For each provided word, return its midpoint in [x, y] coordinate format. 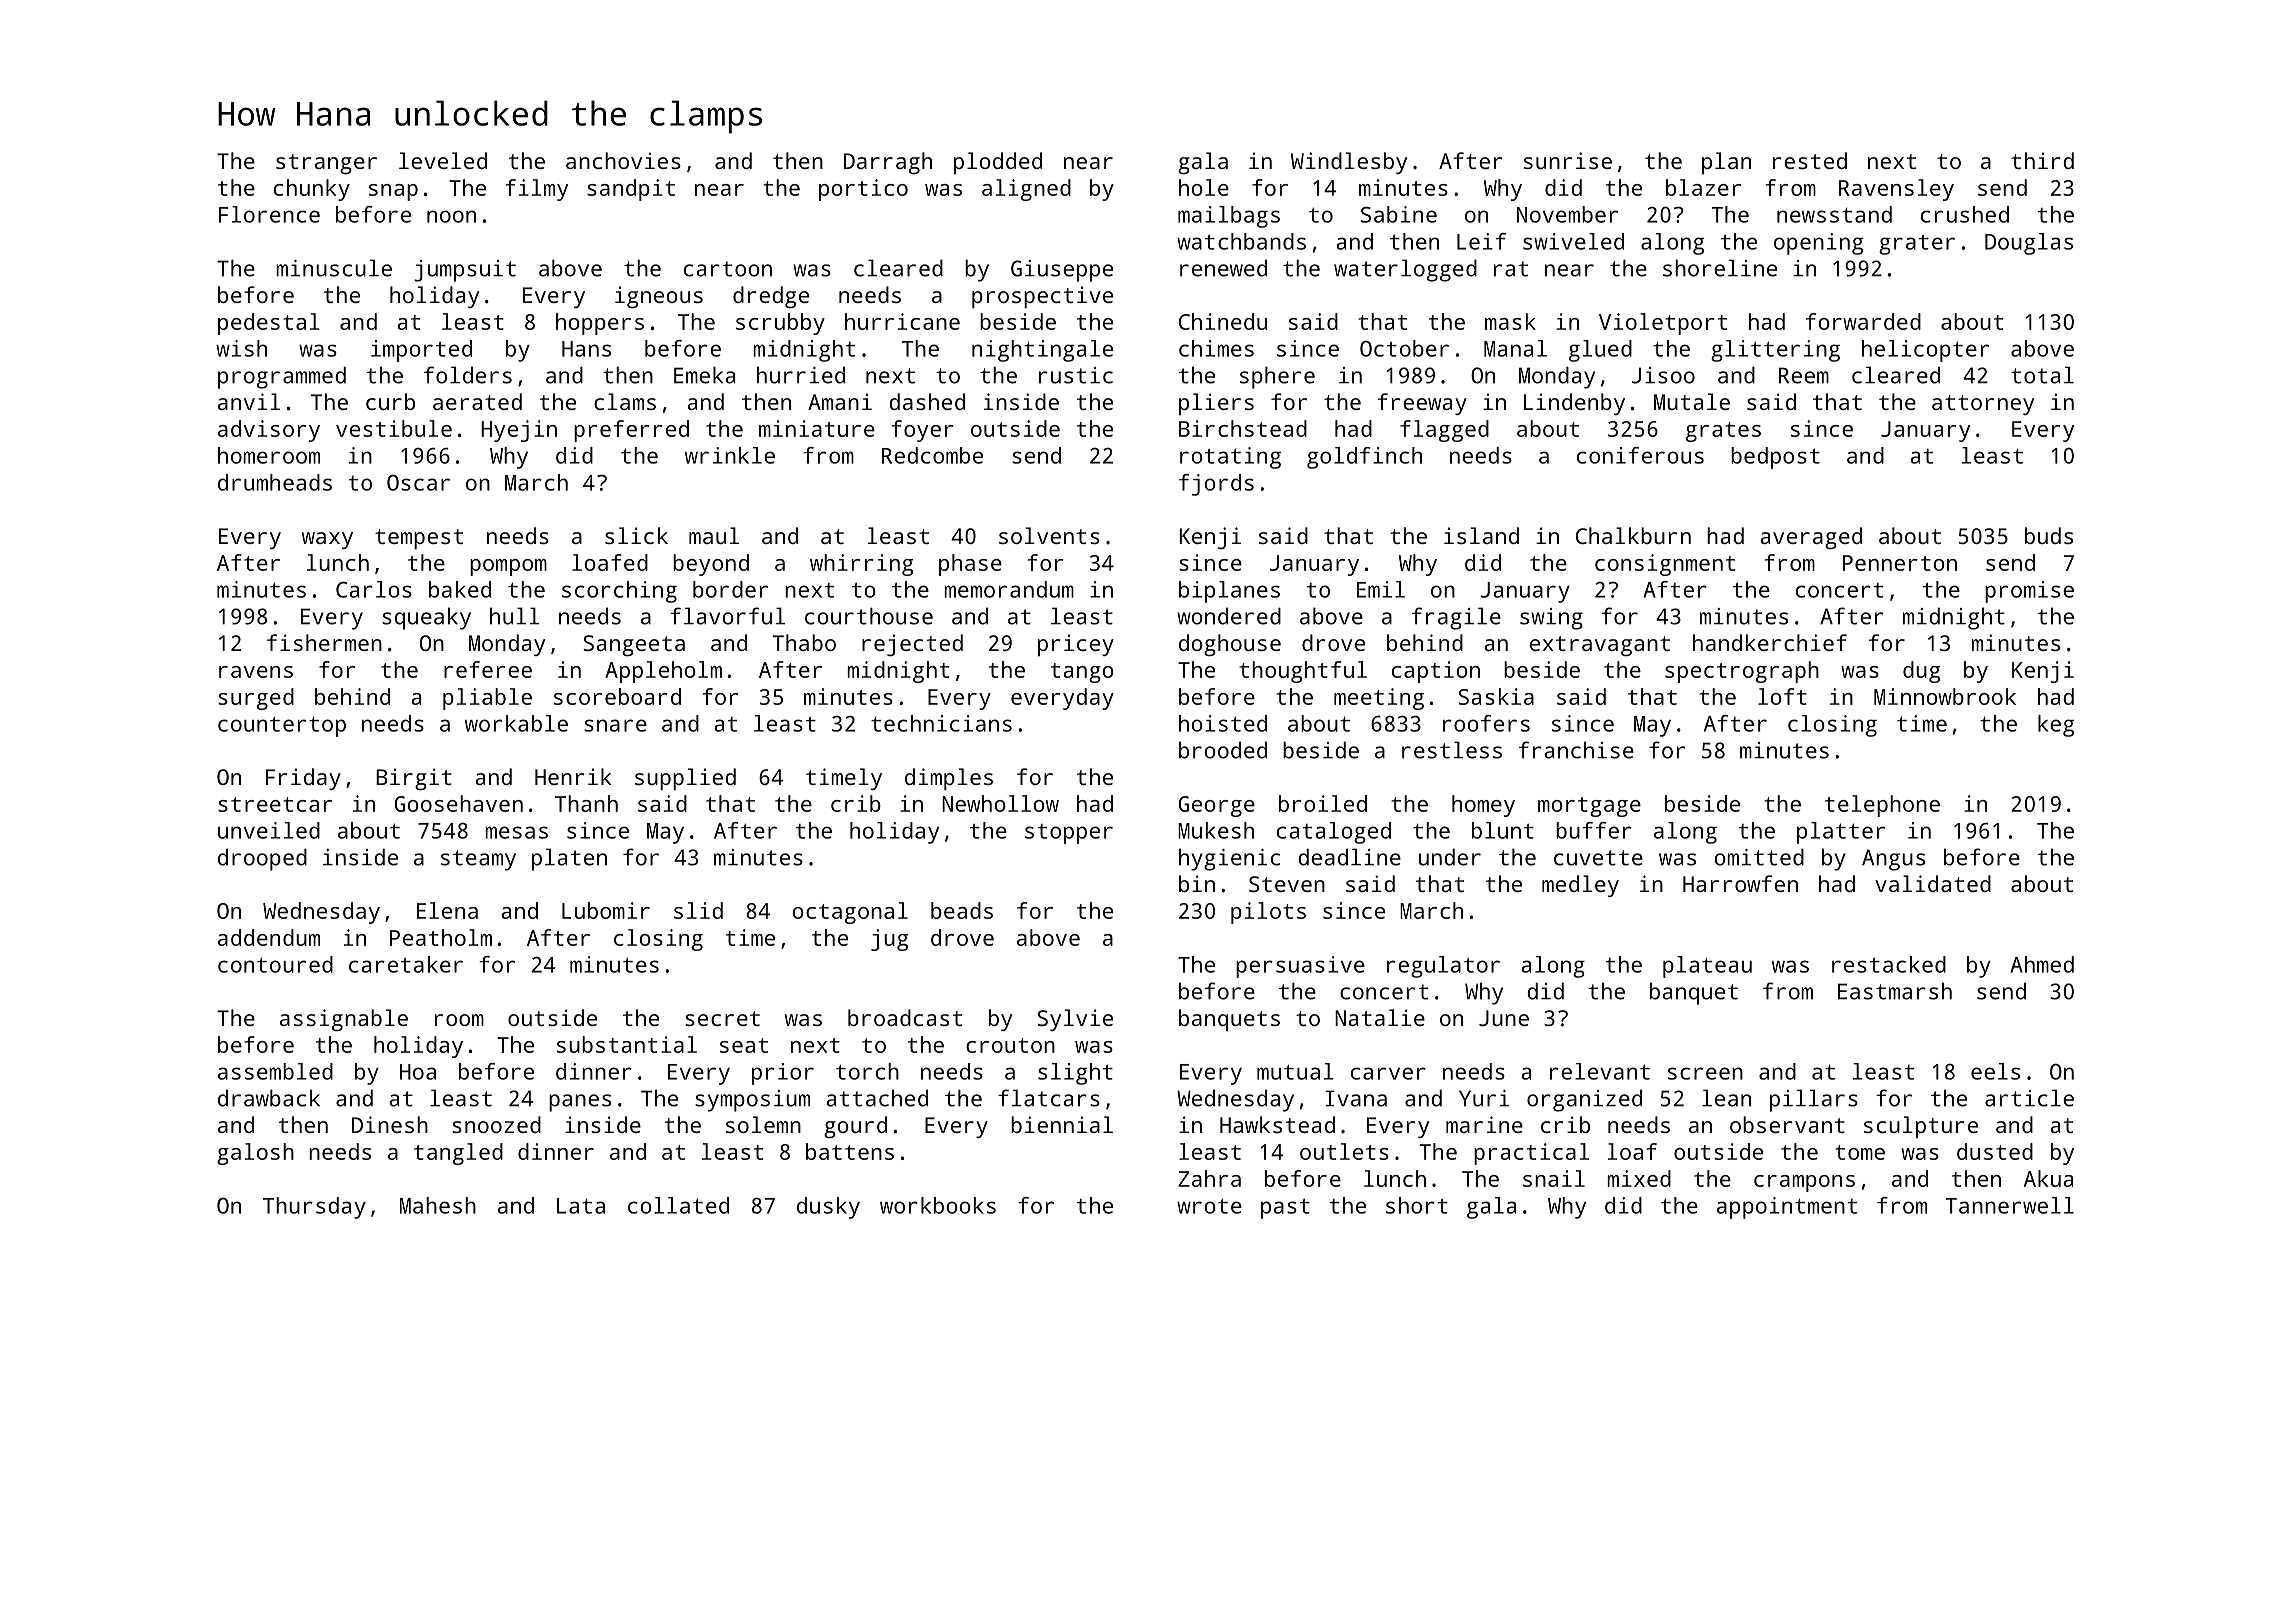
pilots [1268, 913]
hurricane [902, 321]
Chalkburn [1633, 535]
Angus [1893, 860]
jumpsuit [465, 271]
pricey [1076, 645]
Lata [581, 1206]
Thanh [586, 803]
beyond [711, 565]
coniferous [1640, 455]
